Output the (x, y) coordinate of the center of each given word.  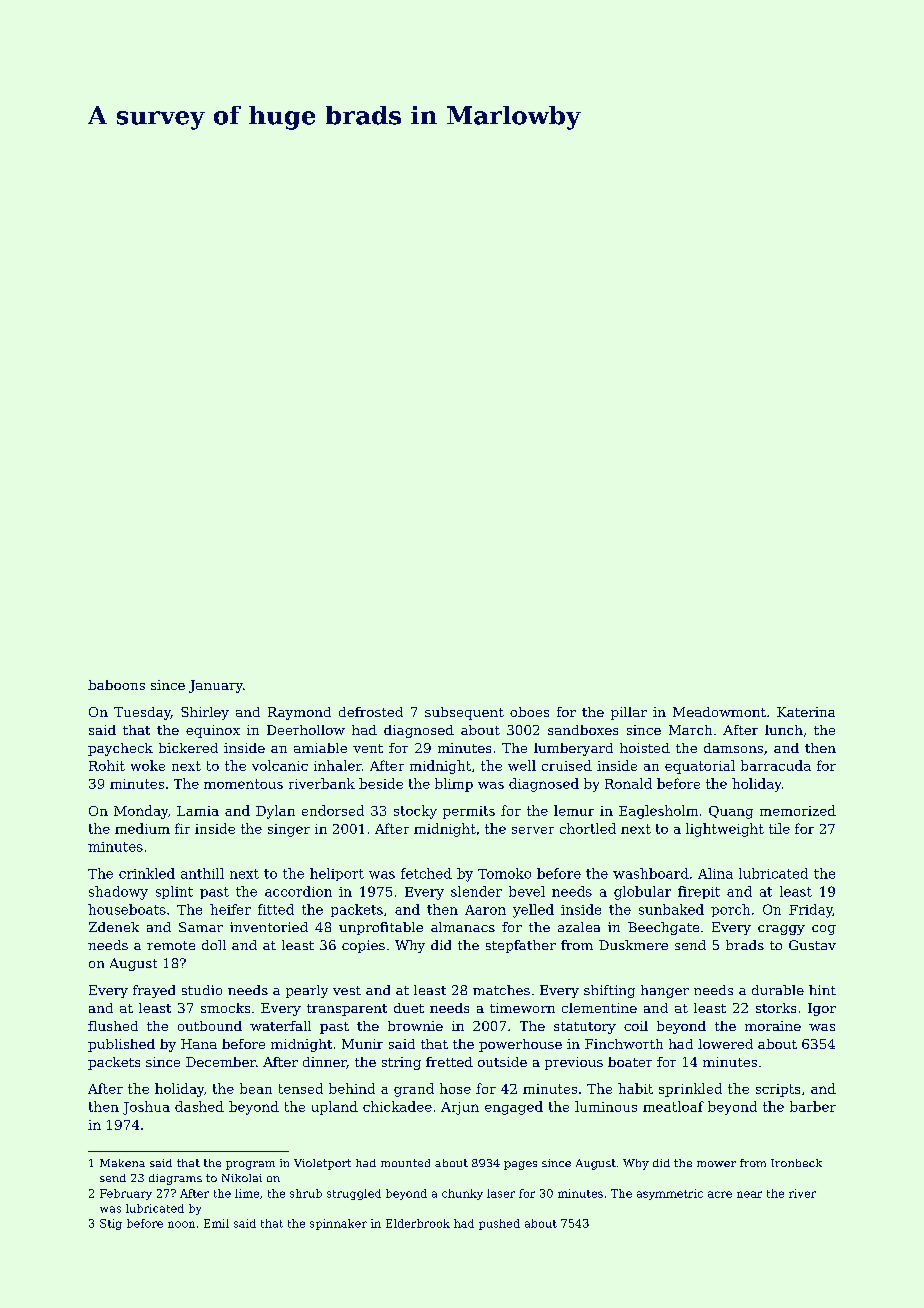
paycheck (120, 749)
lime (247, 1193)
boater (630, 1062)
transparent (347, 1010)
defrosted (371, 712)
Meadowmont (719, 712)
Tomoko (504, 873)
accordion (298, 891)
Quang (731, 812)
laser (501, 1193)
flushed (113, 1026)
